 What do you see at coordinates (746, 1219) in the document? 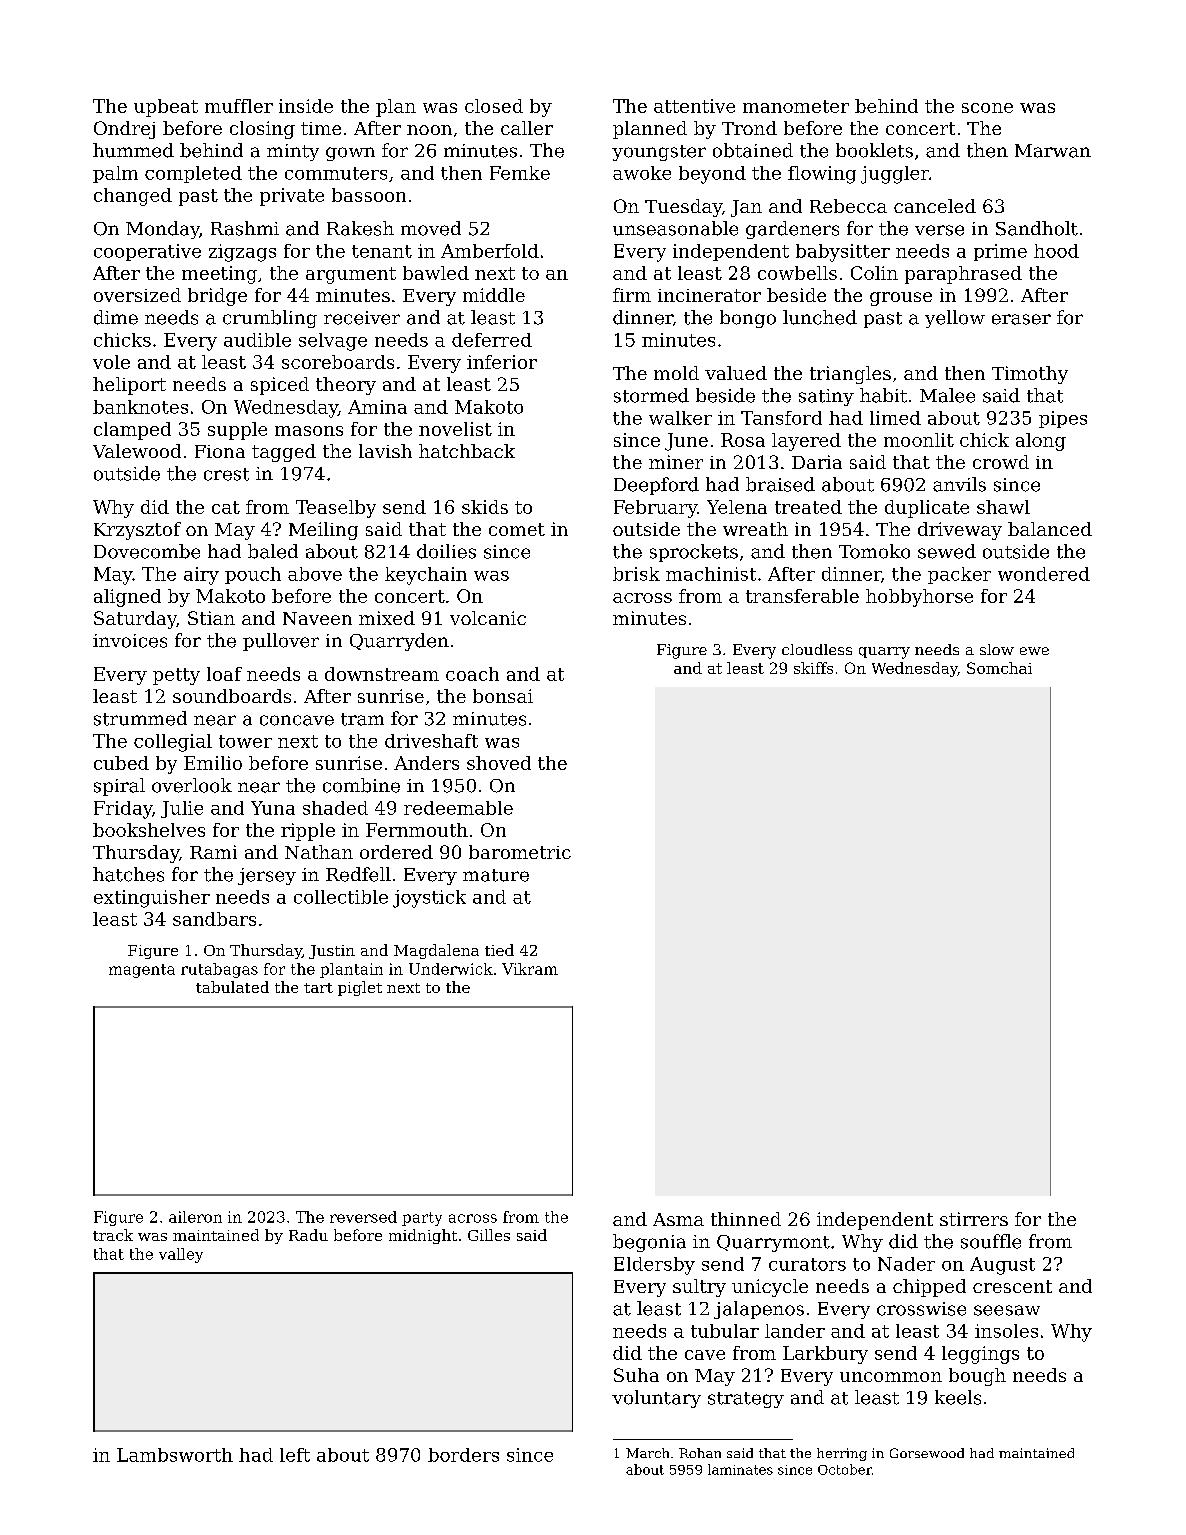
I see `thinned` at bounding box center [746, 1219].
